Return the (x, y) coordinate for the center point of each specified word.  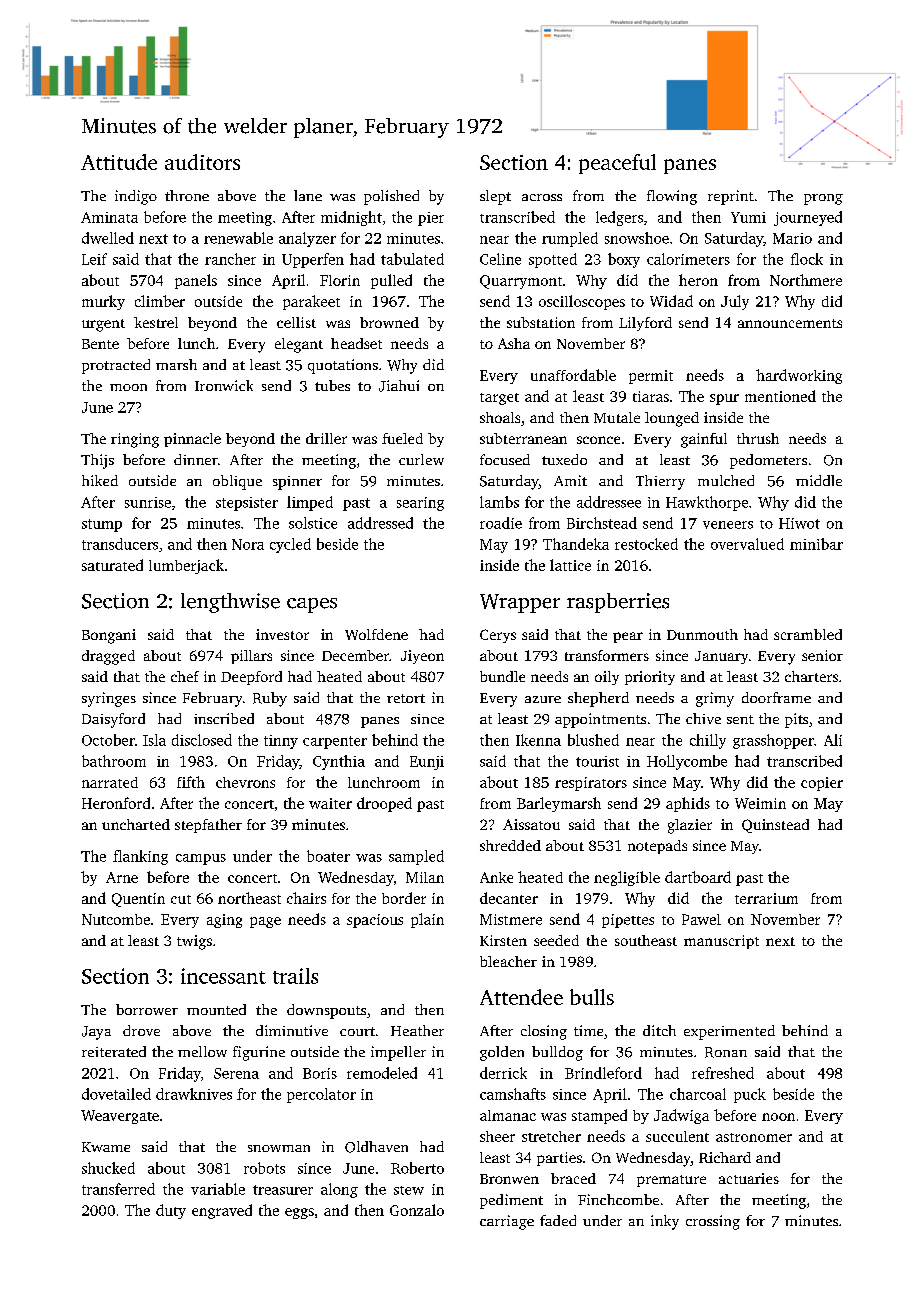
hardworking (799, 376)
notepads (657, 847)
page (265, 922)
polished (391, 197)
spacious (375, 921)
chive (703, 718)
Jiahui (399, 386)
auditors (202, 162)
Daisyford (113, 720)
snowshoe (637, 238)
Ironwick (224, 385)
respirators (591, 784)
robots (264, 1168)
